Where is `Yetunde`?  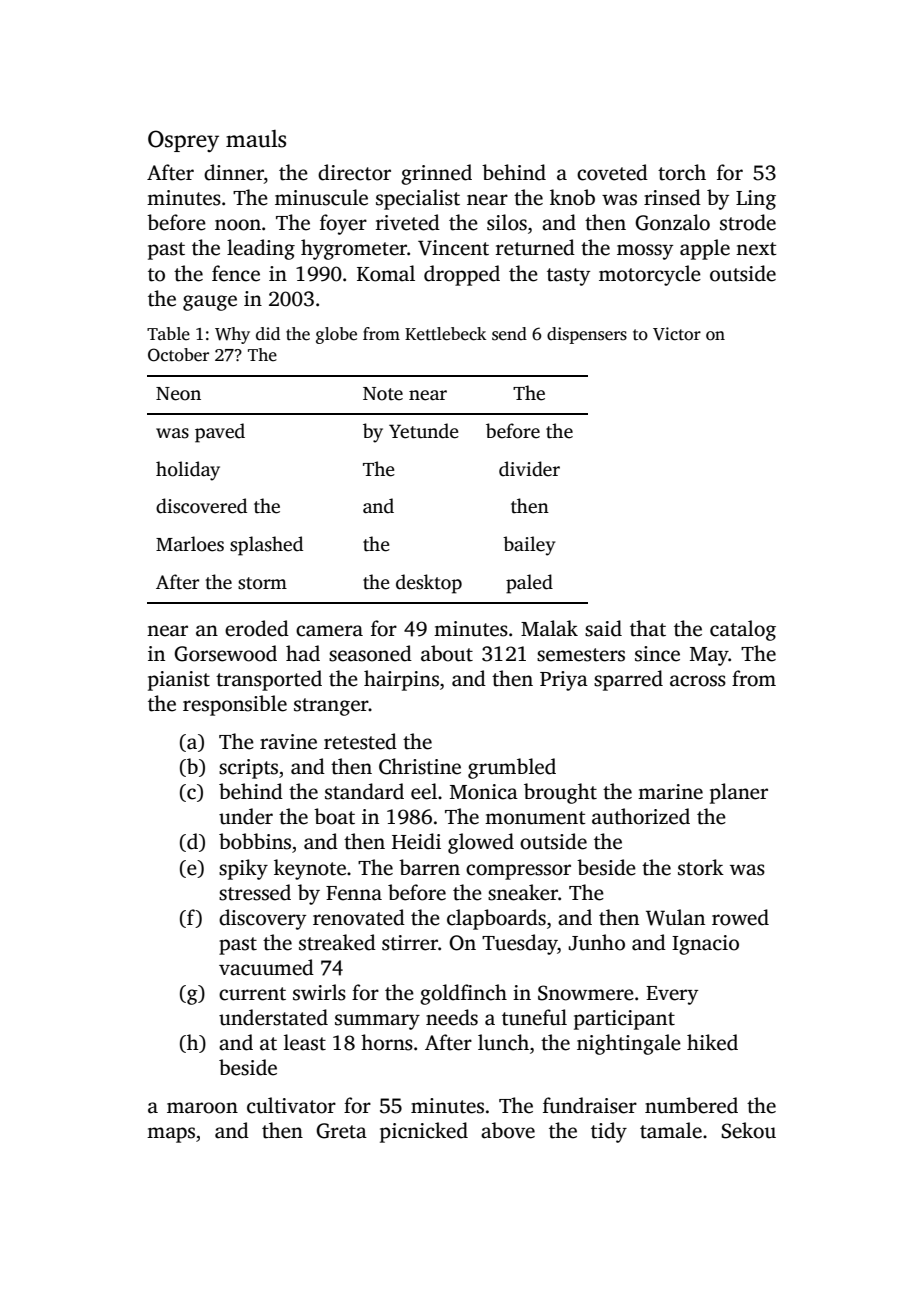 Yetunde is located at coordinates (424, 431).
